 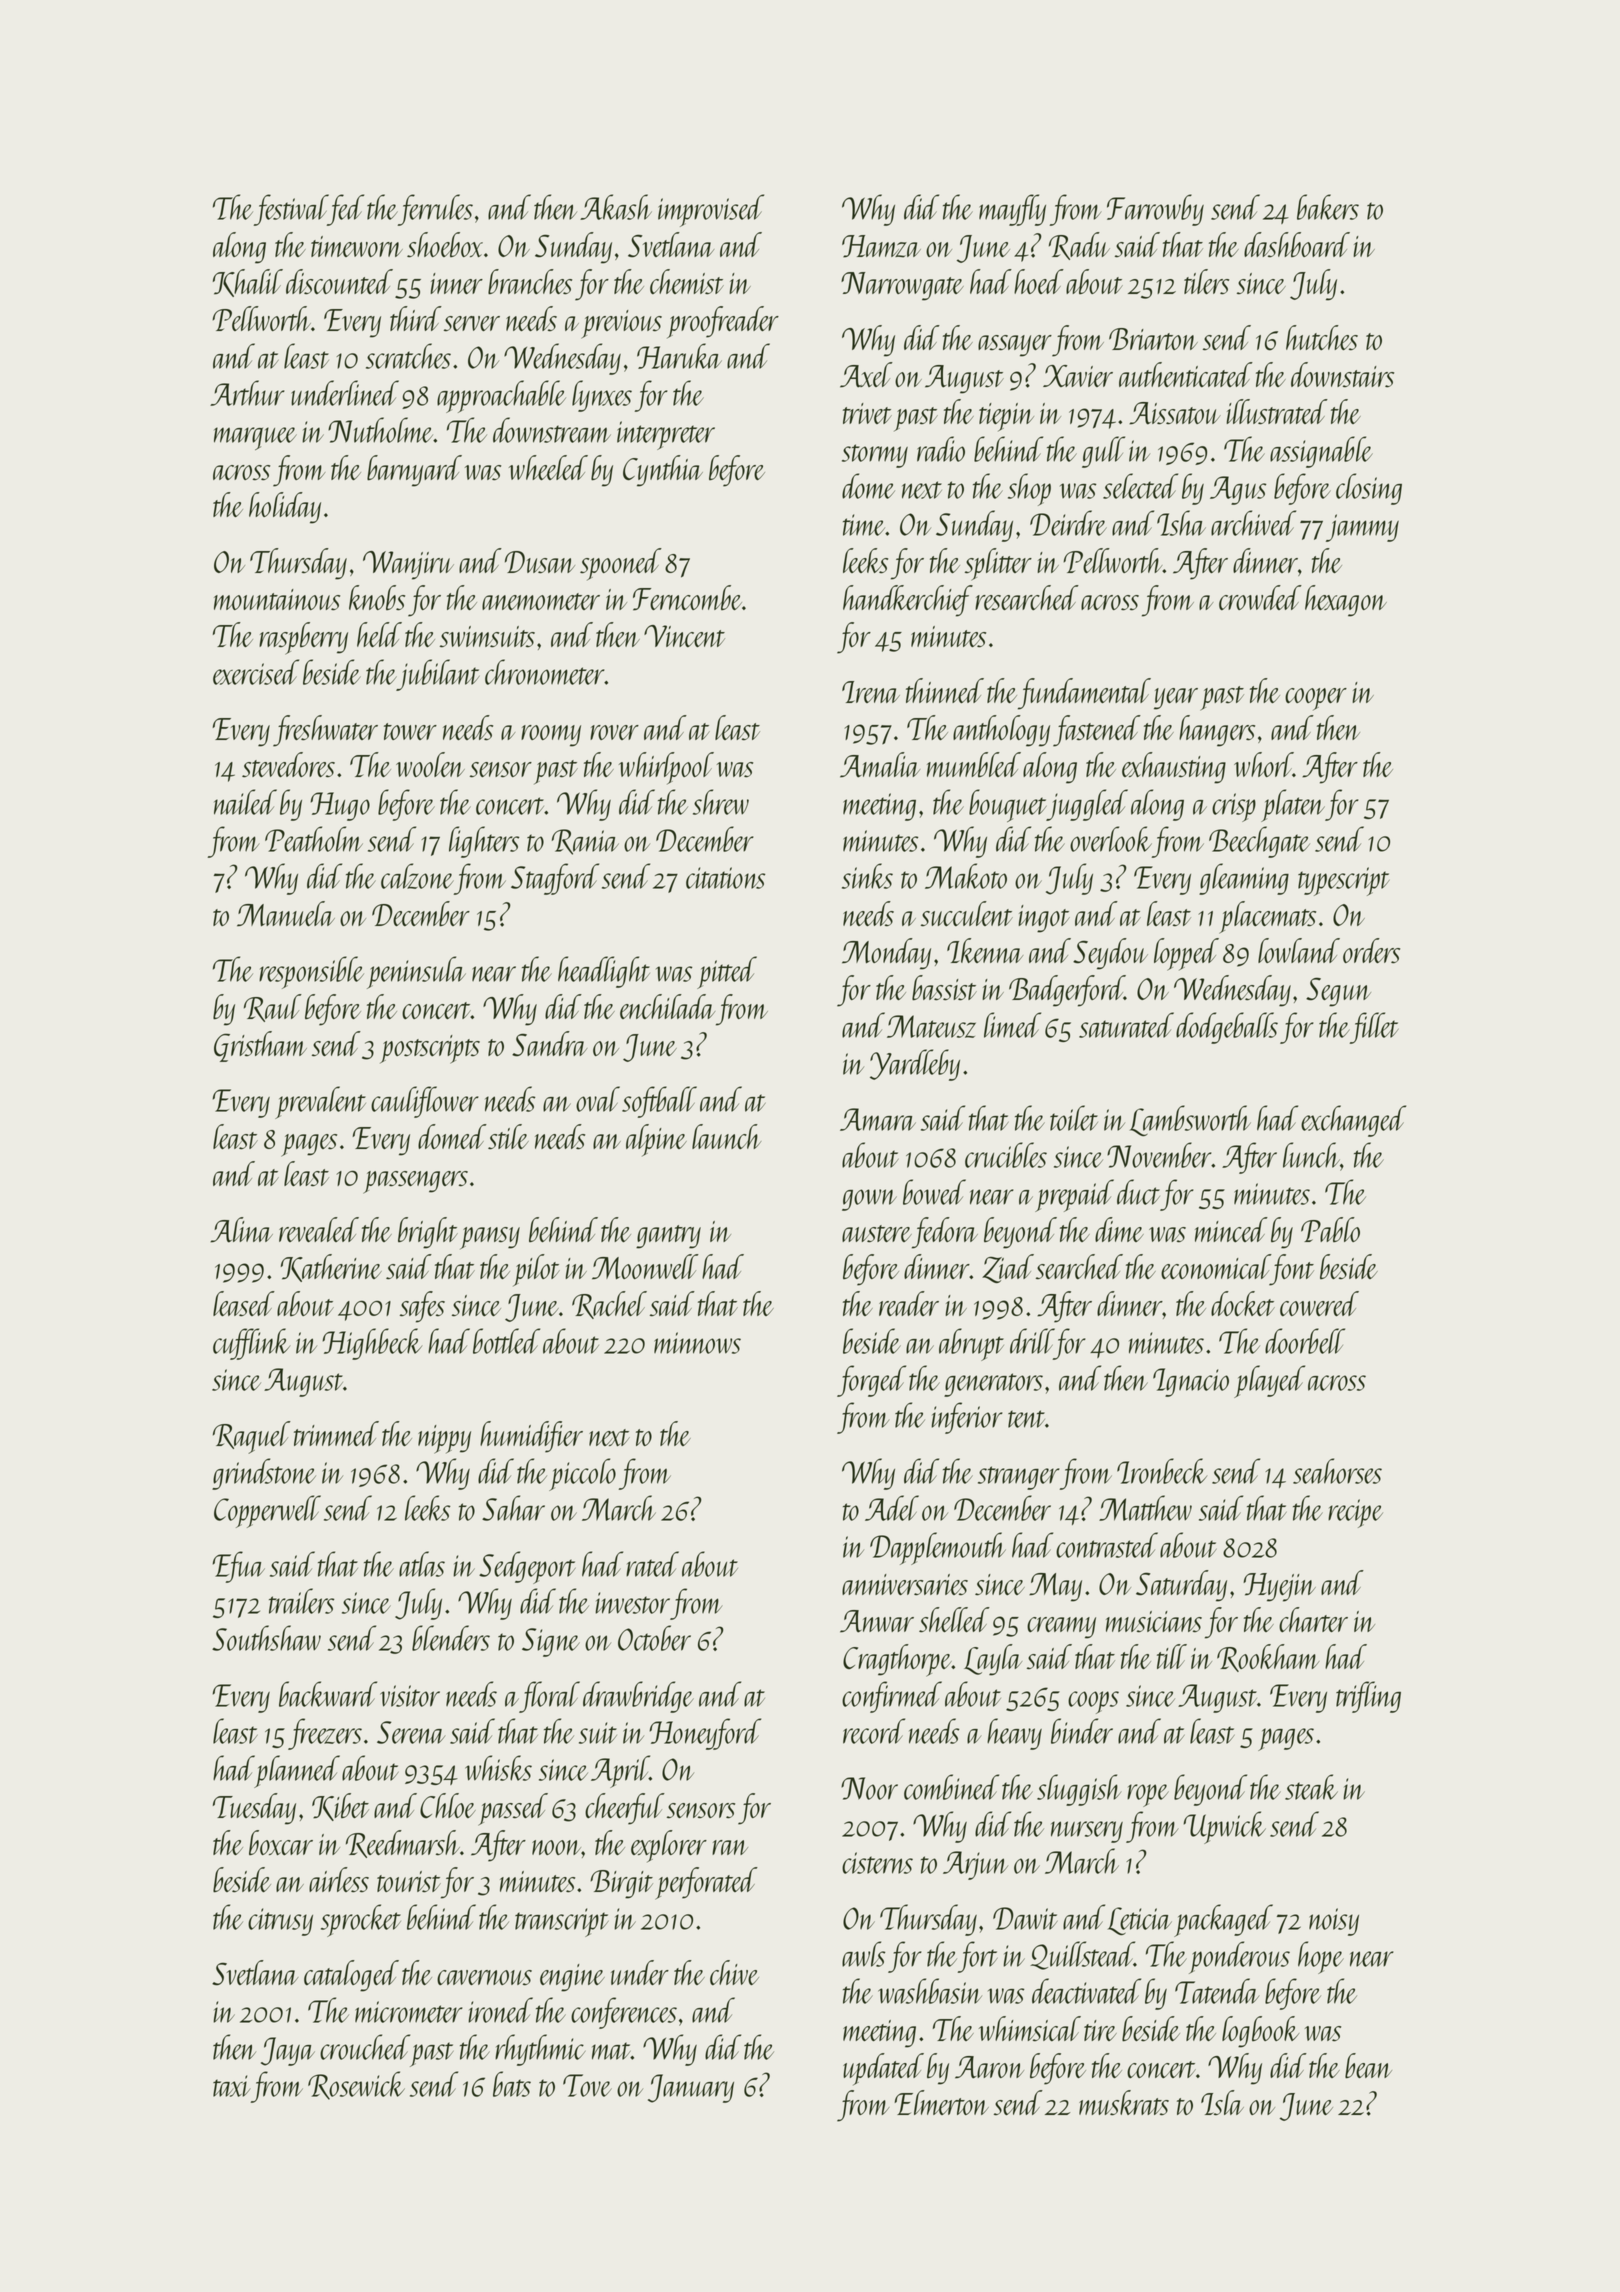 What do you see at coordinates (232, 2086) in the page?
I see `taxi` at bounding box center [232, 2086].
